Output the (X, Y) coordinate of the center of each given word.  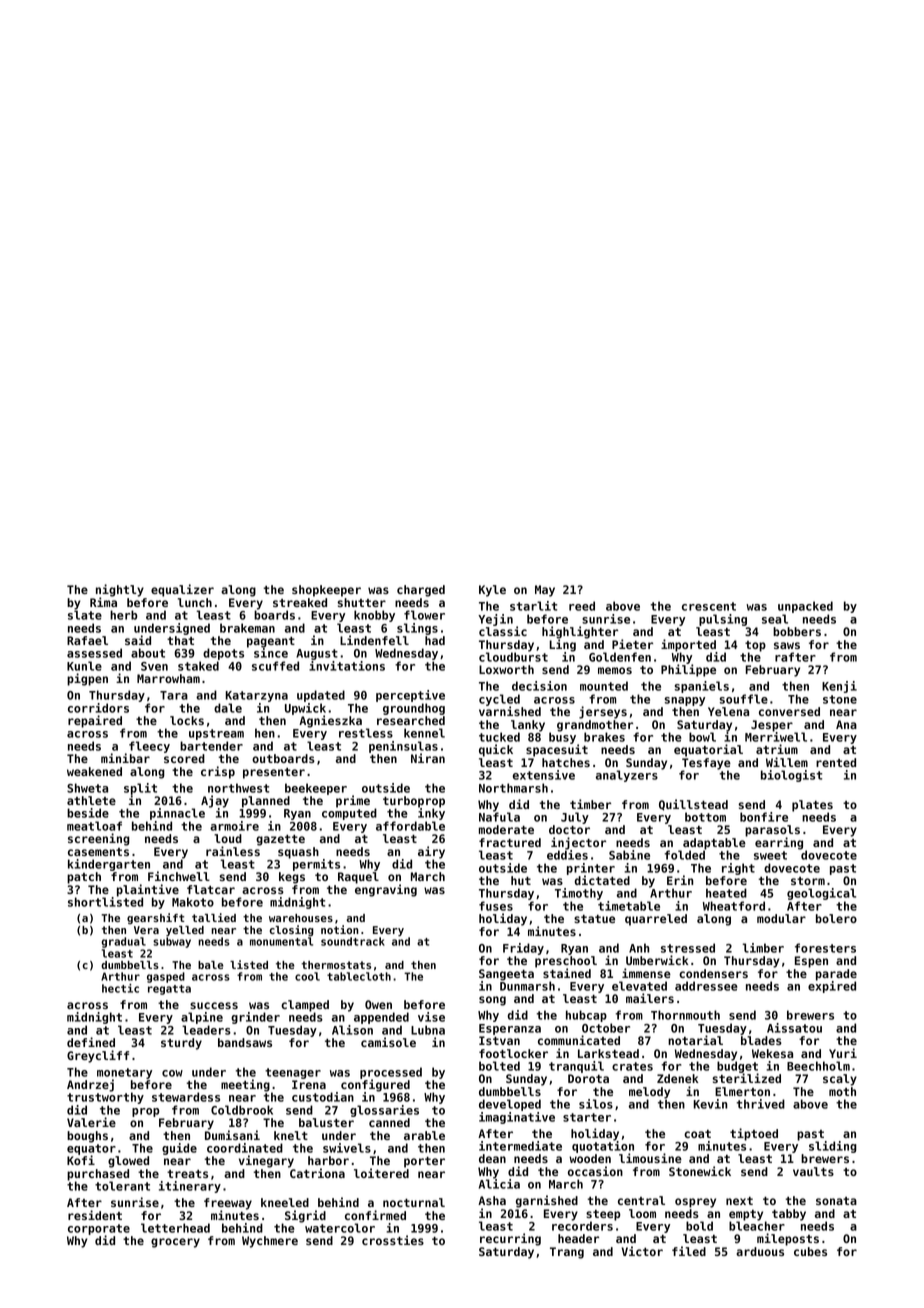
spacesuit (557, 751)
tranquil (576, 1067)
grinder (255, 1018)
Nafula (499, 817)
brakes (604, 737)
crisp (218, 772)
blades (761, 1040)
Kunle (84, 666)
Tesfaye (706, 764)
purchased (98, 1175)
